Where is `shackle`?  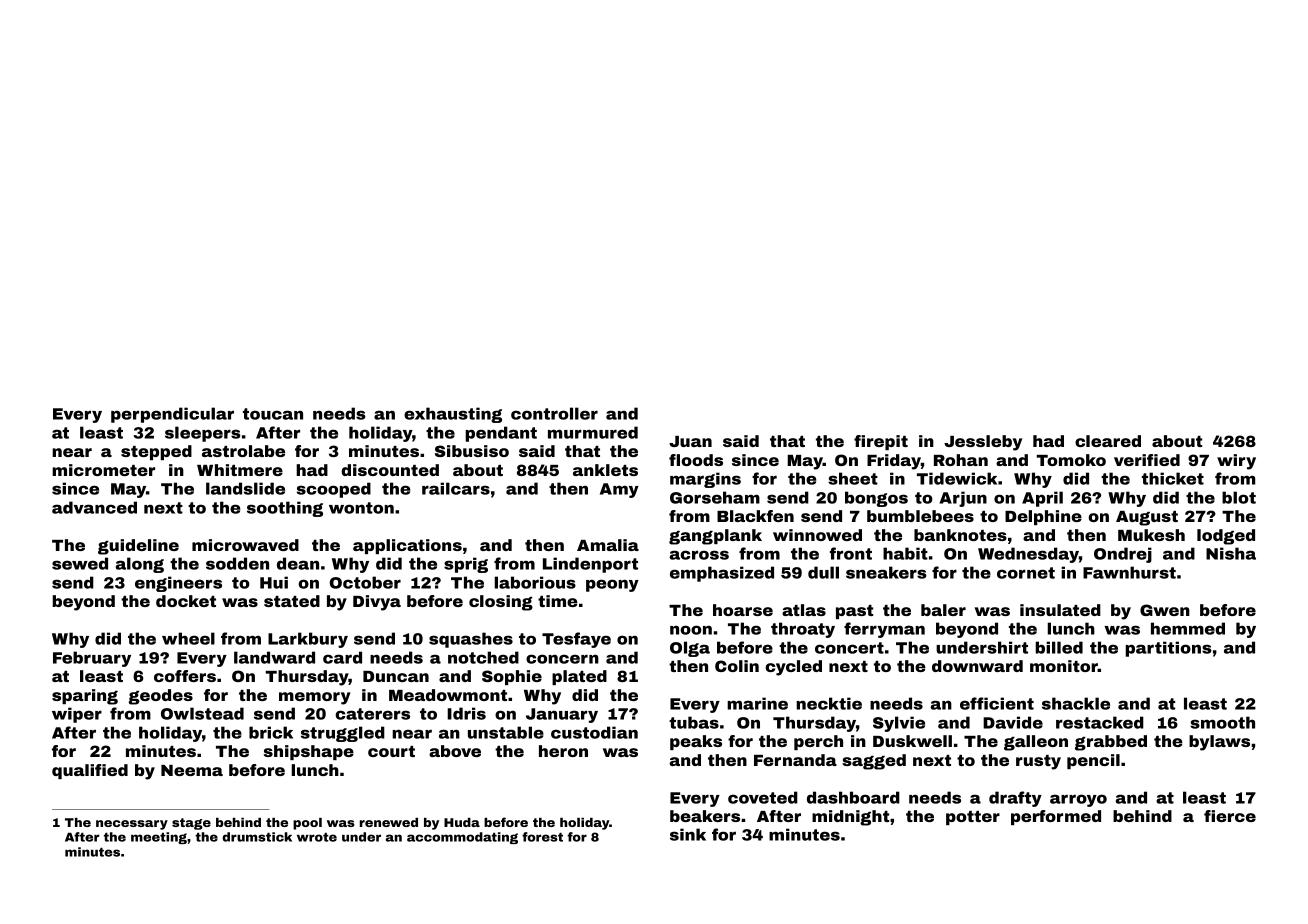 shackle is located at coordinates (1076, 703).
